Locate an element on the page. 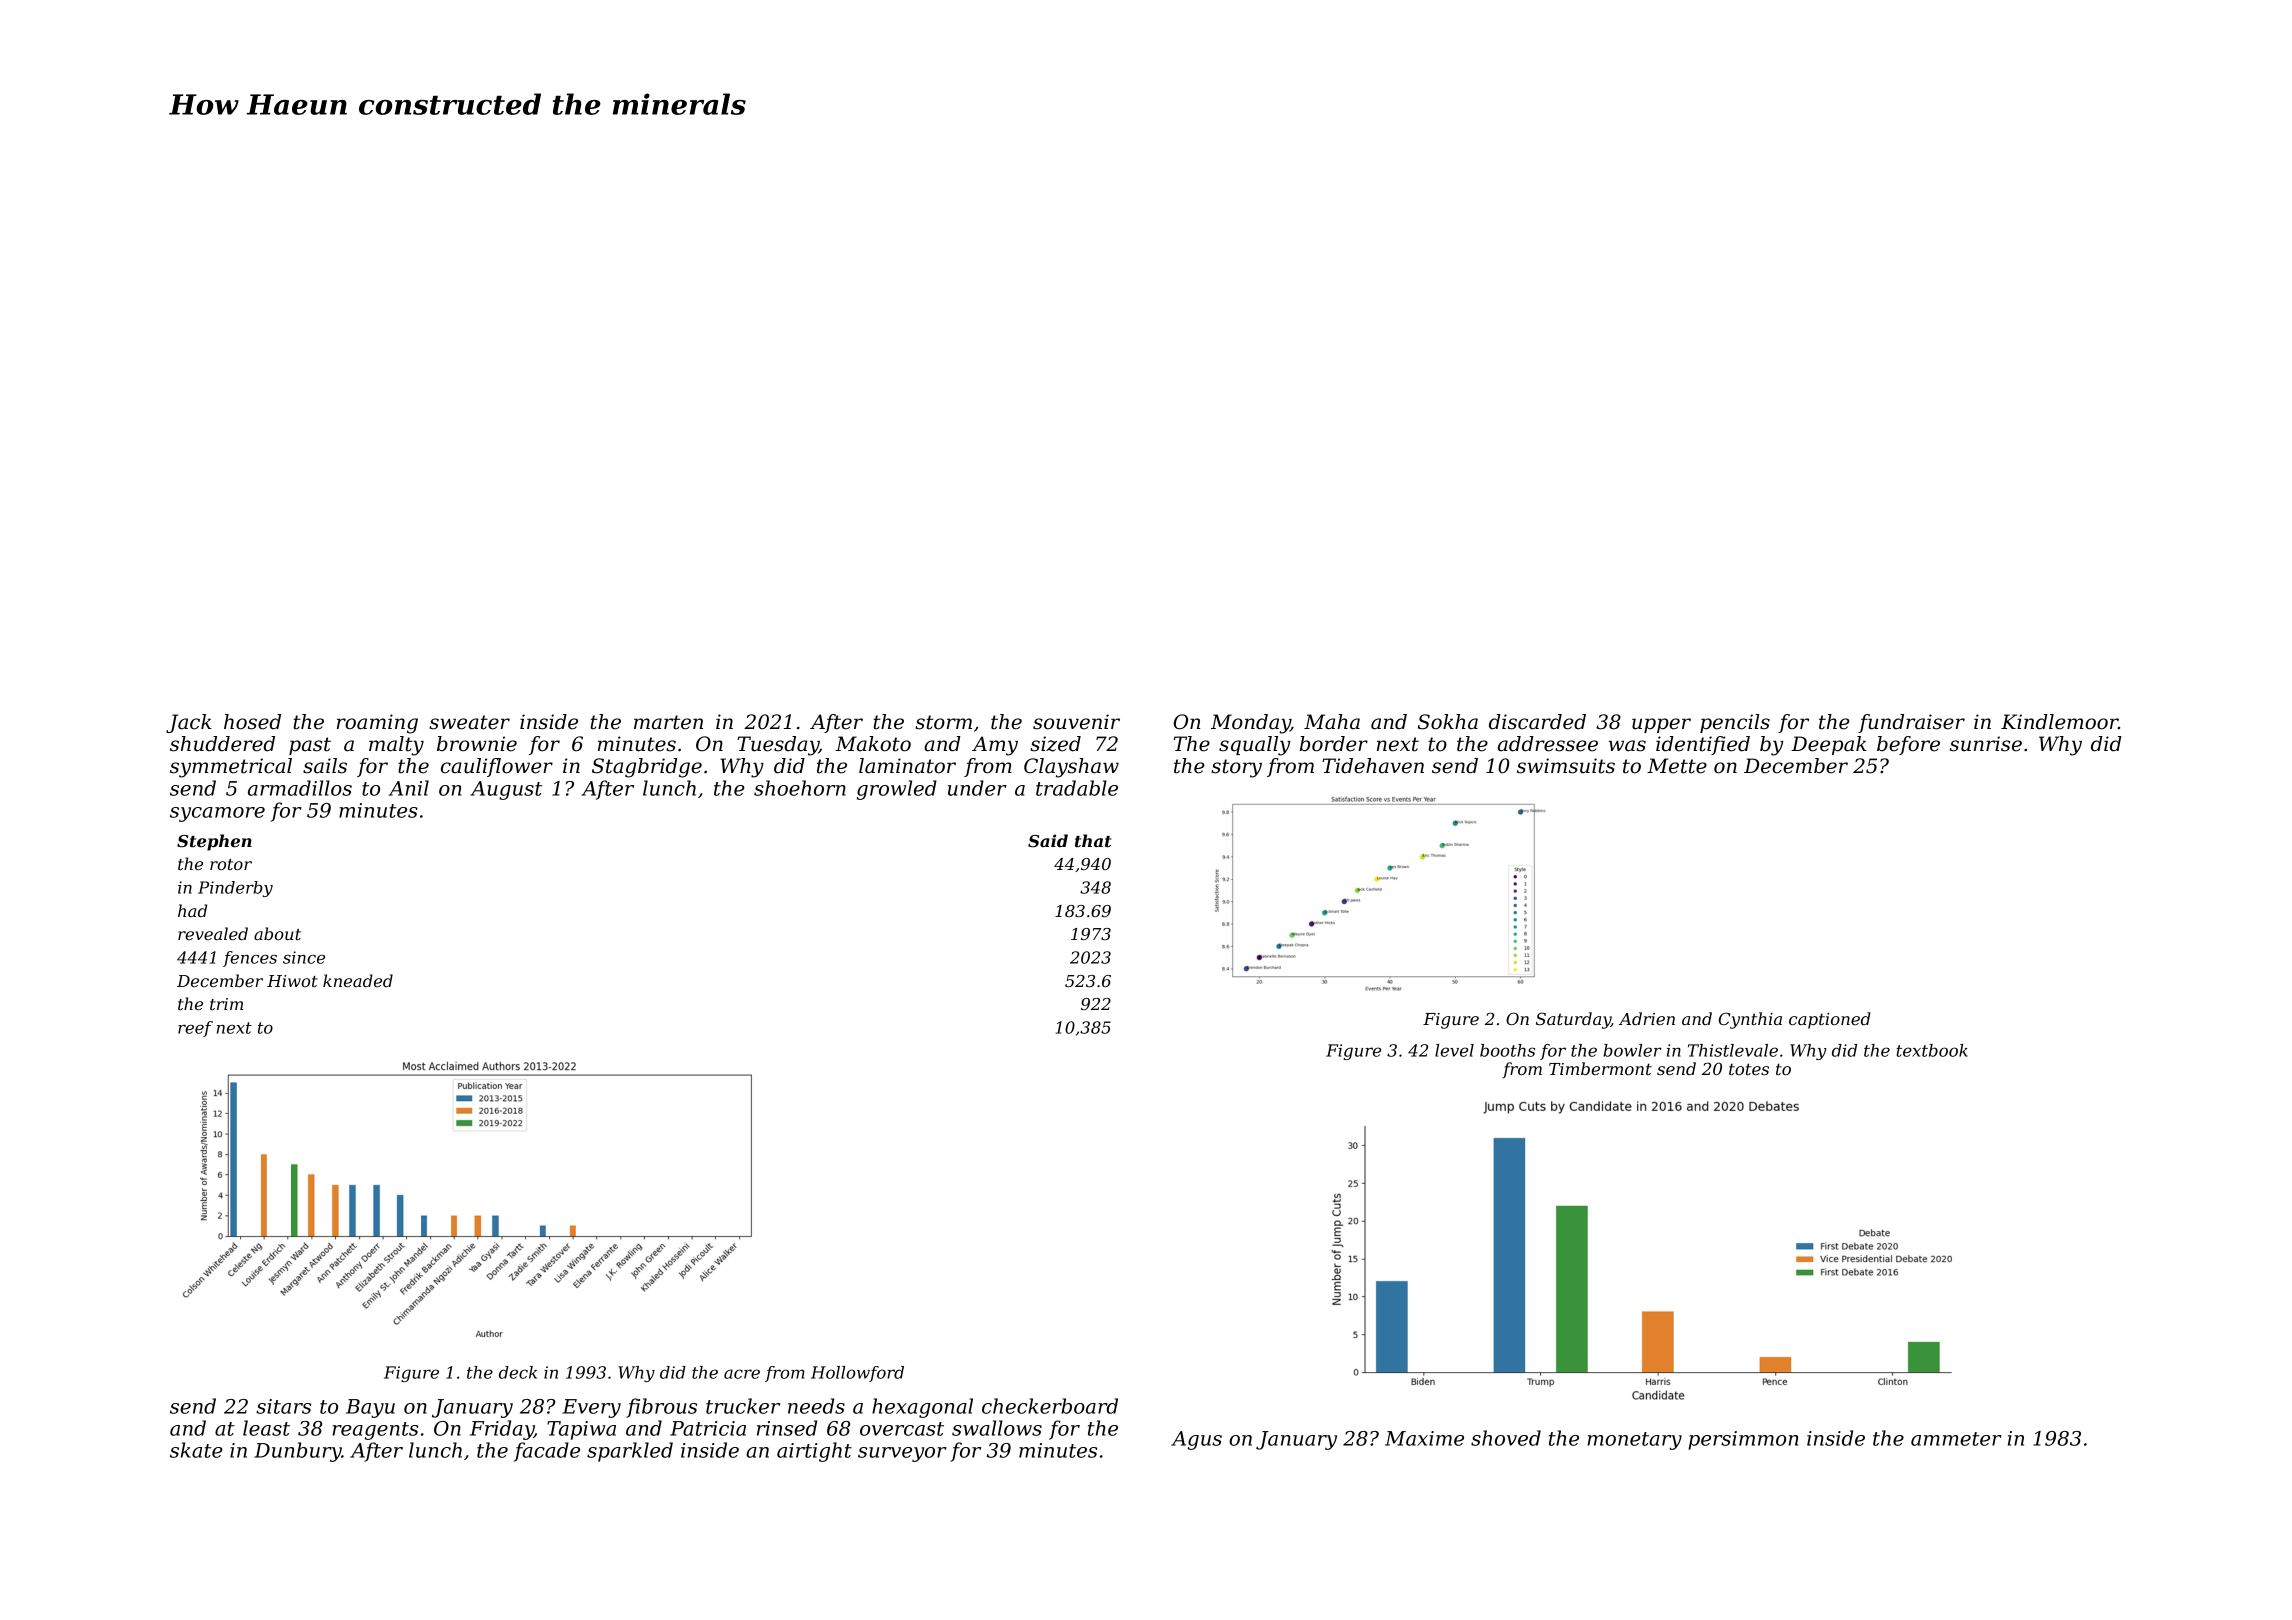 The height and width of the image is (1620, 2292). sunrise is located at coordinates (1986, 744).
